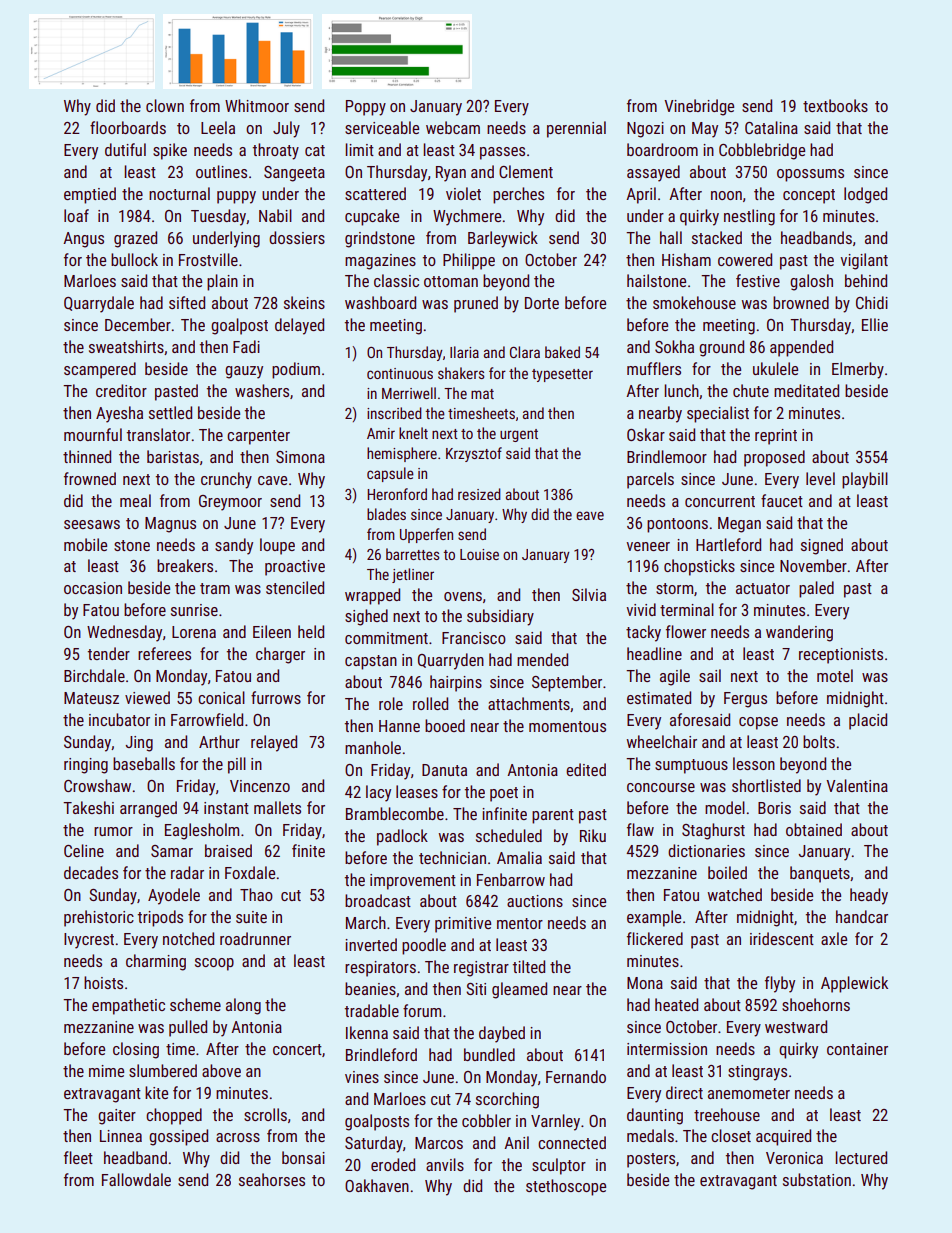 This screenshot has width=952, height=1233. I want to click on resized, so click(479, 494).
